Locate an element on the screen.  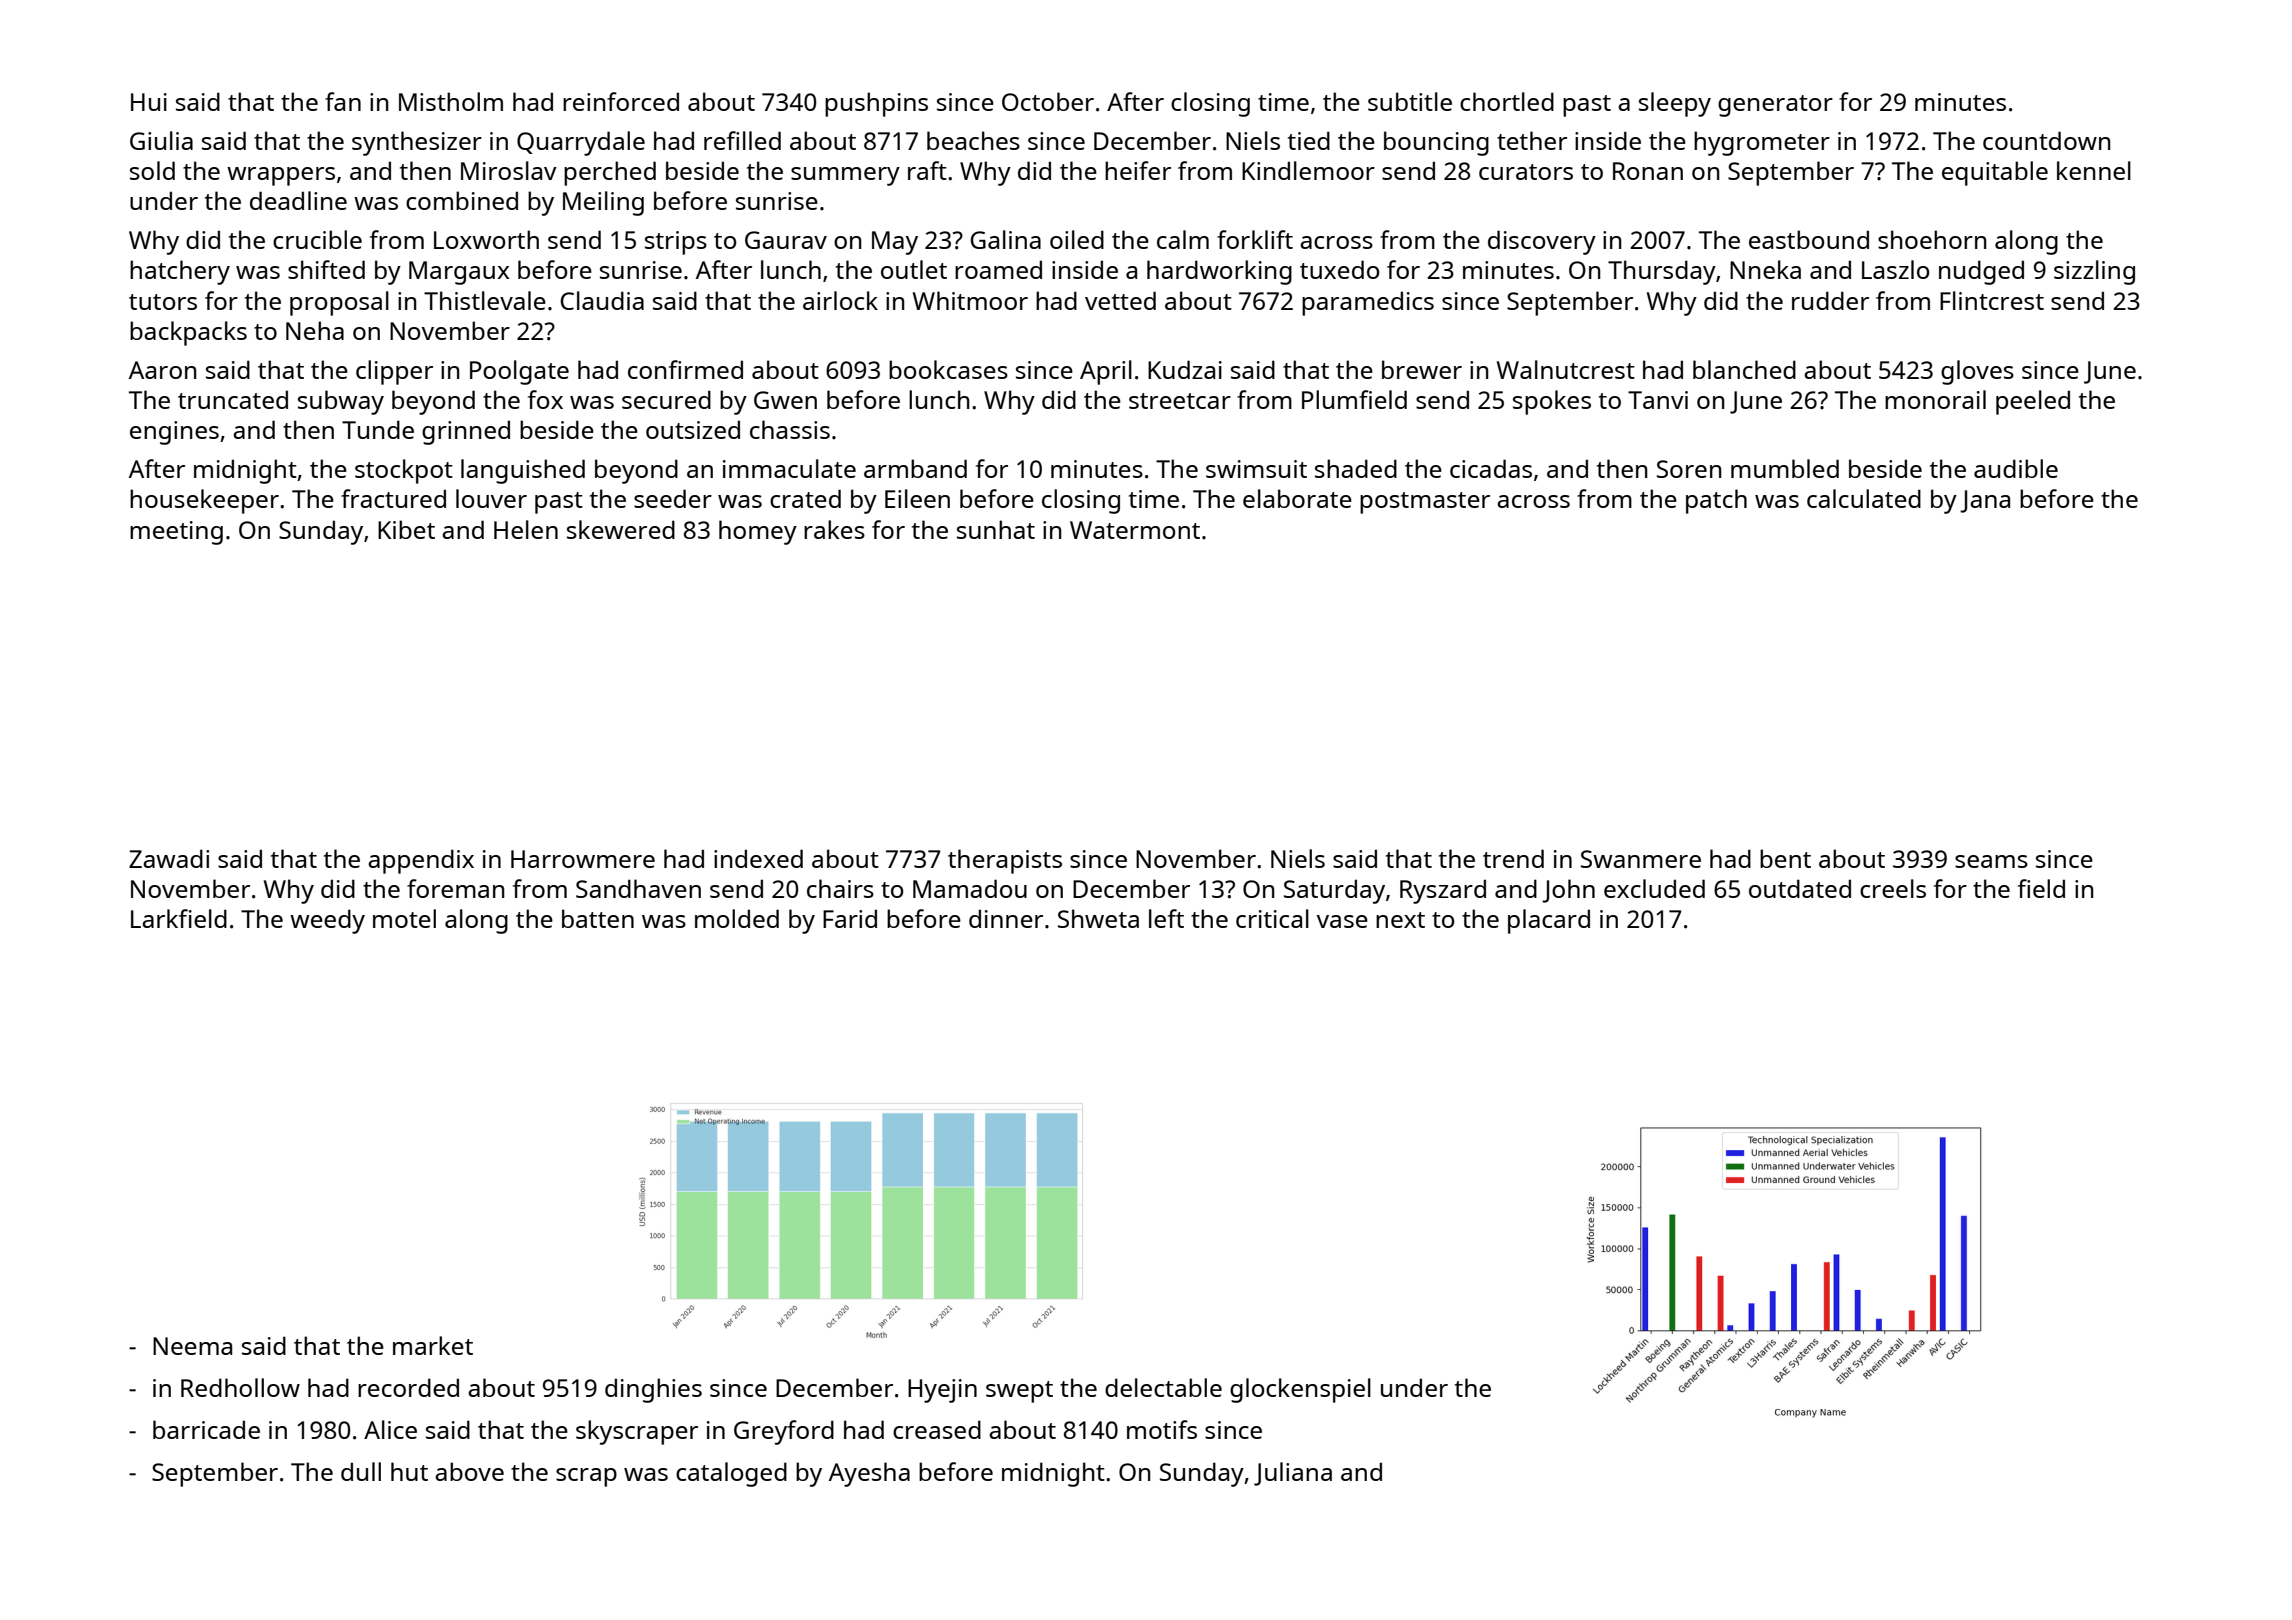
Mamadou is located at coordinates (970, 888).
